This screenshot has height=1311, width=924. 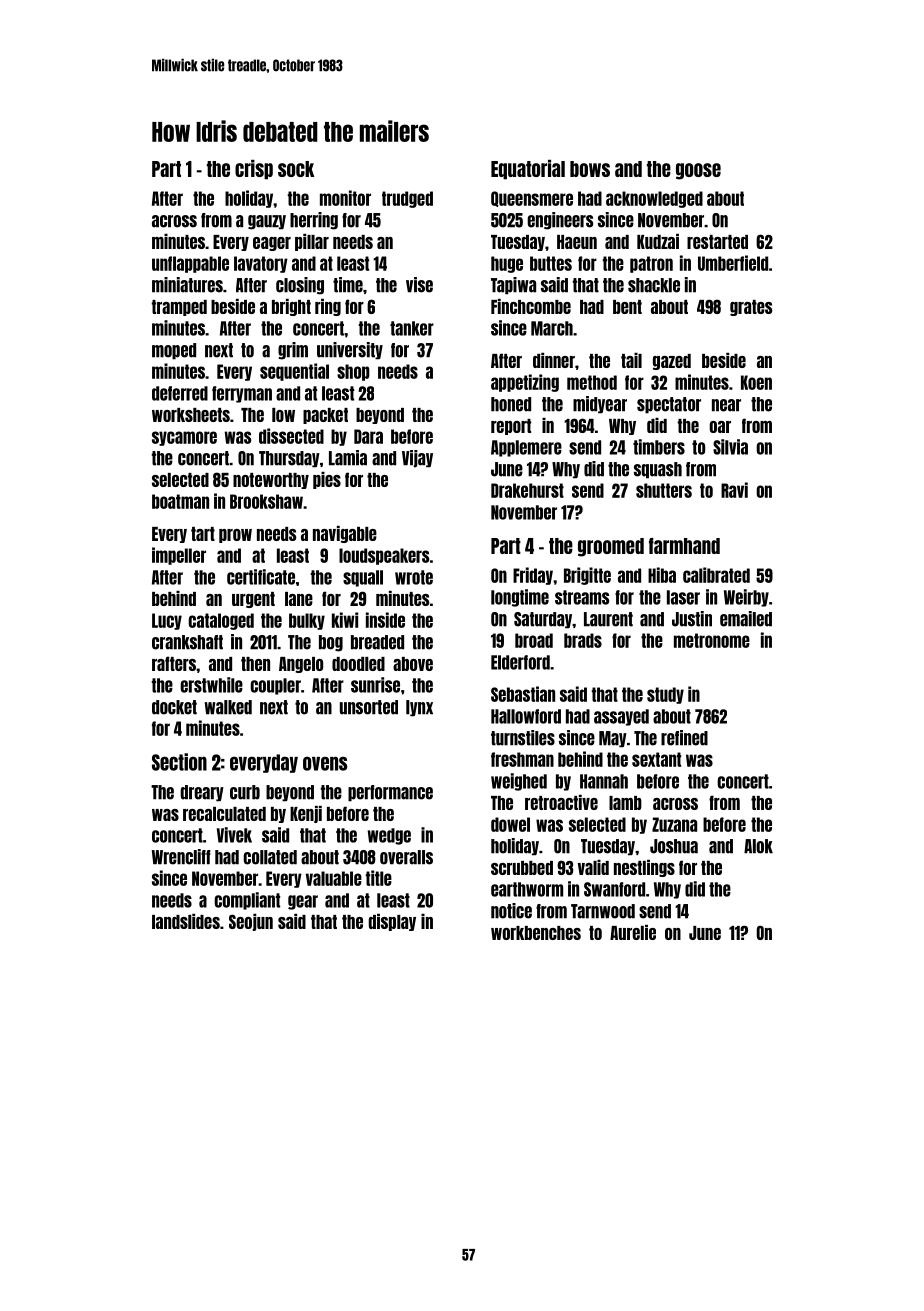 What do you see at coordinates (527, 889) in the screenshot?
I see `earthworm` at bounding box center [527, 889].
